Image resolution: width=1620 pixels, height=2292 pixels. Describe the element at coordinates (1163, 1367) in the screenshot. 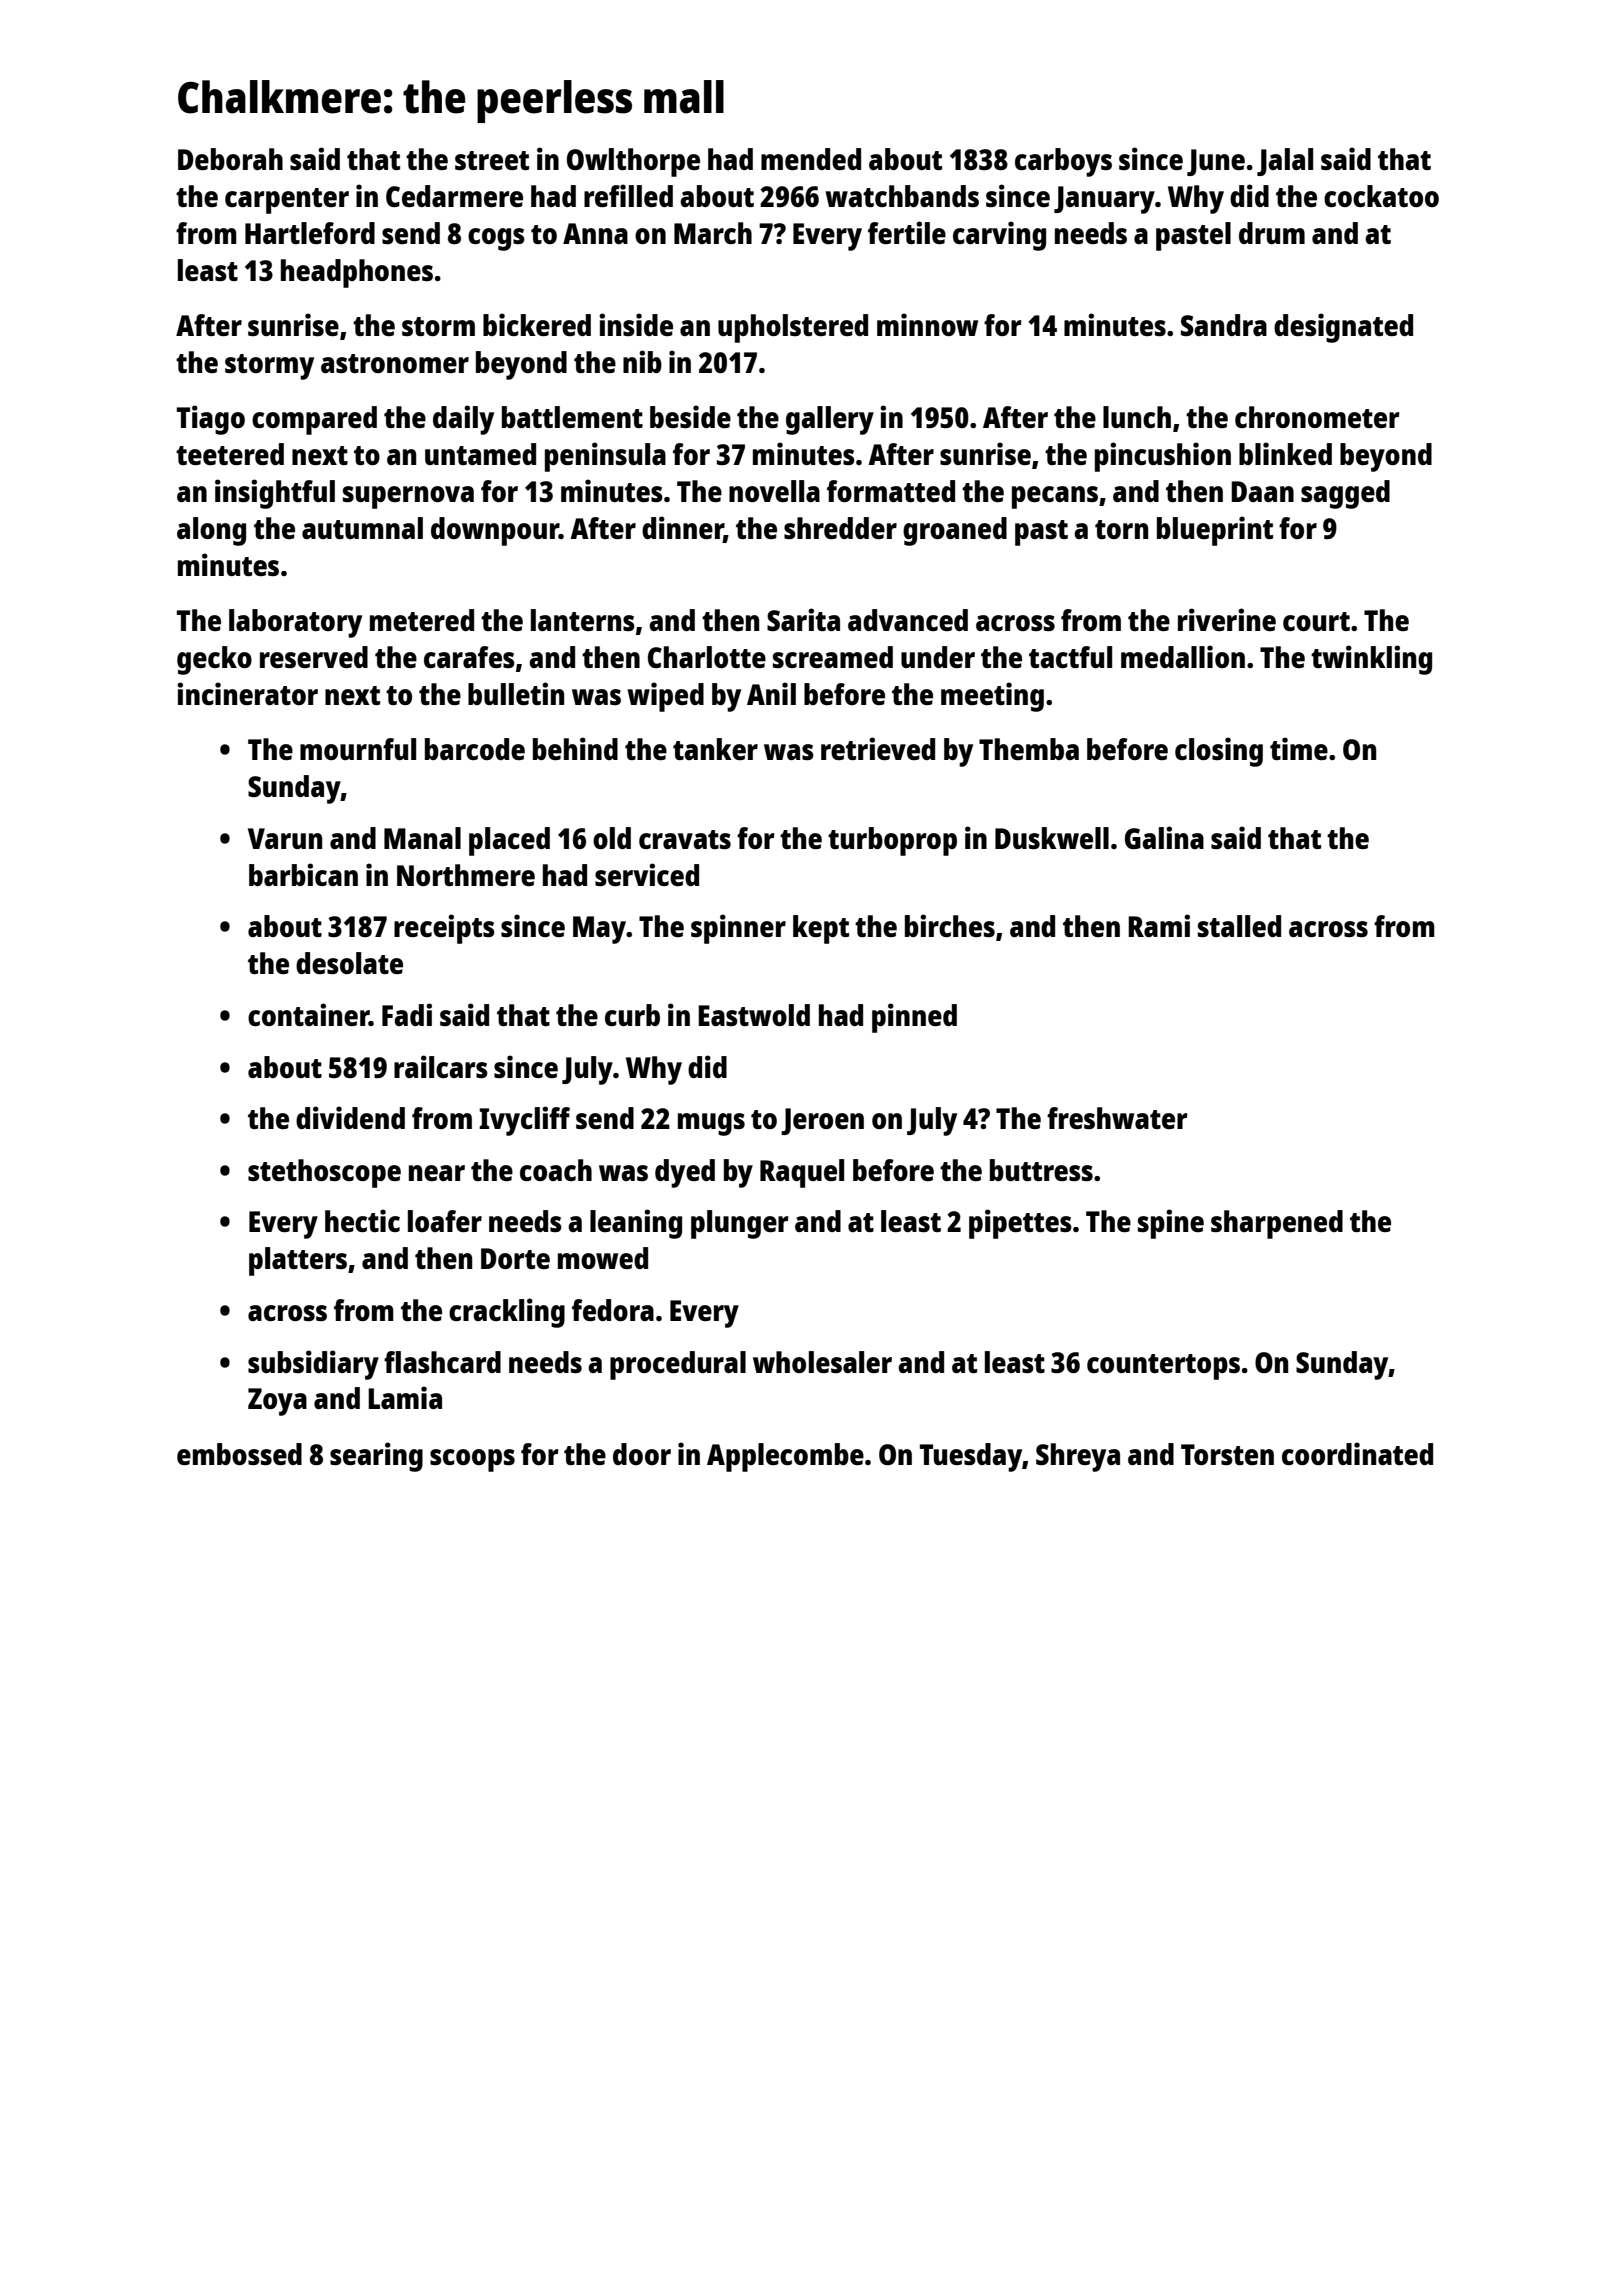

I see `countertops` at that location.
